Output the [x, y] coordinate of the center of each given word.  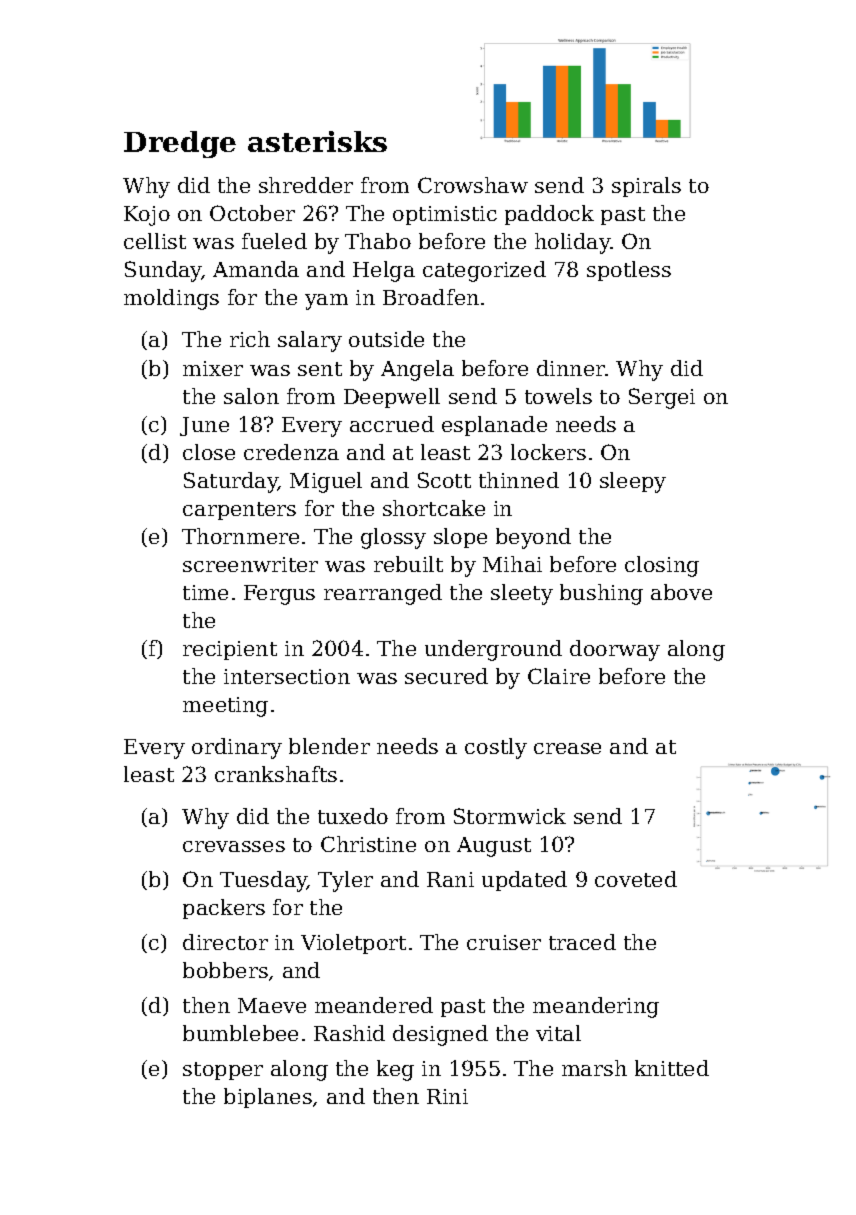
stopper [223, 1071]
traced [582, 942]
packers [224, 909]
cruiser [504, 942]
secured [446, 676]
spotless [629, 271]
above [681, 592]
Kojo [147, 216]
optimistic [445, 215]
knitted [672, 1068]
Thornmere [240, 536]
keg [395, 1070]
